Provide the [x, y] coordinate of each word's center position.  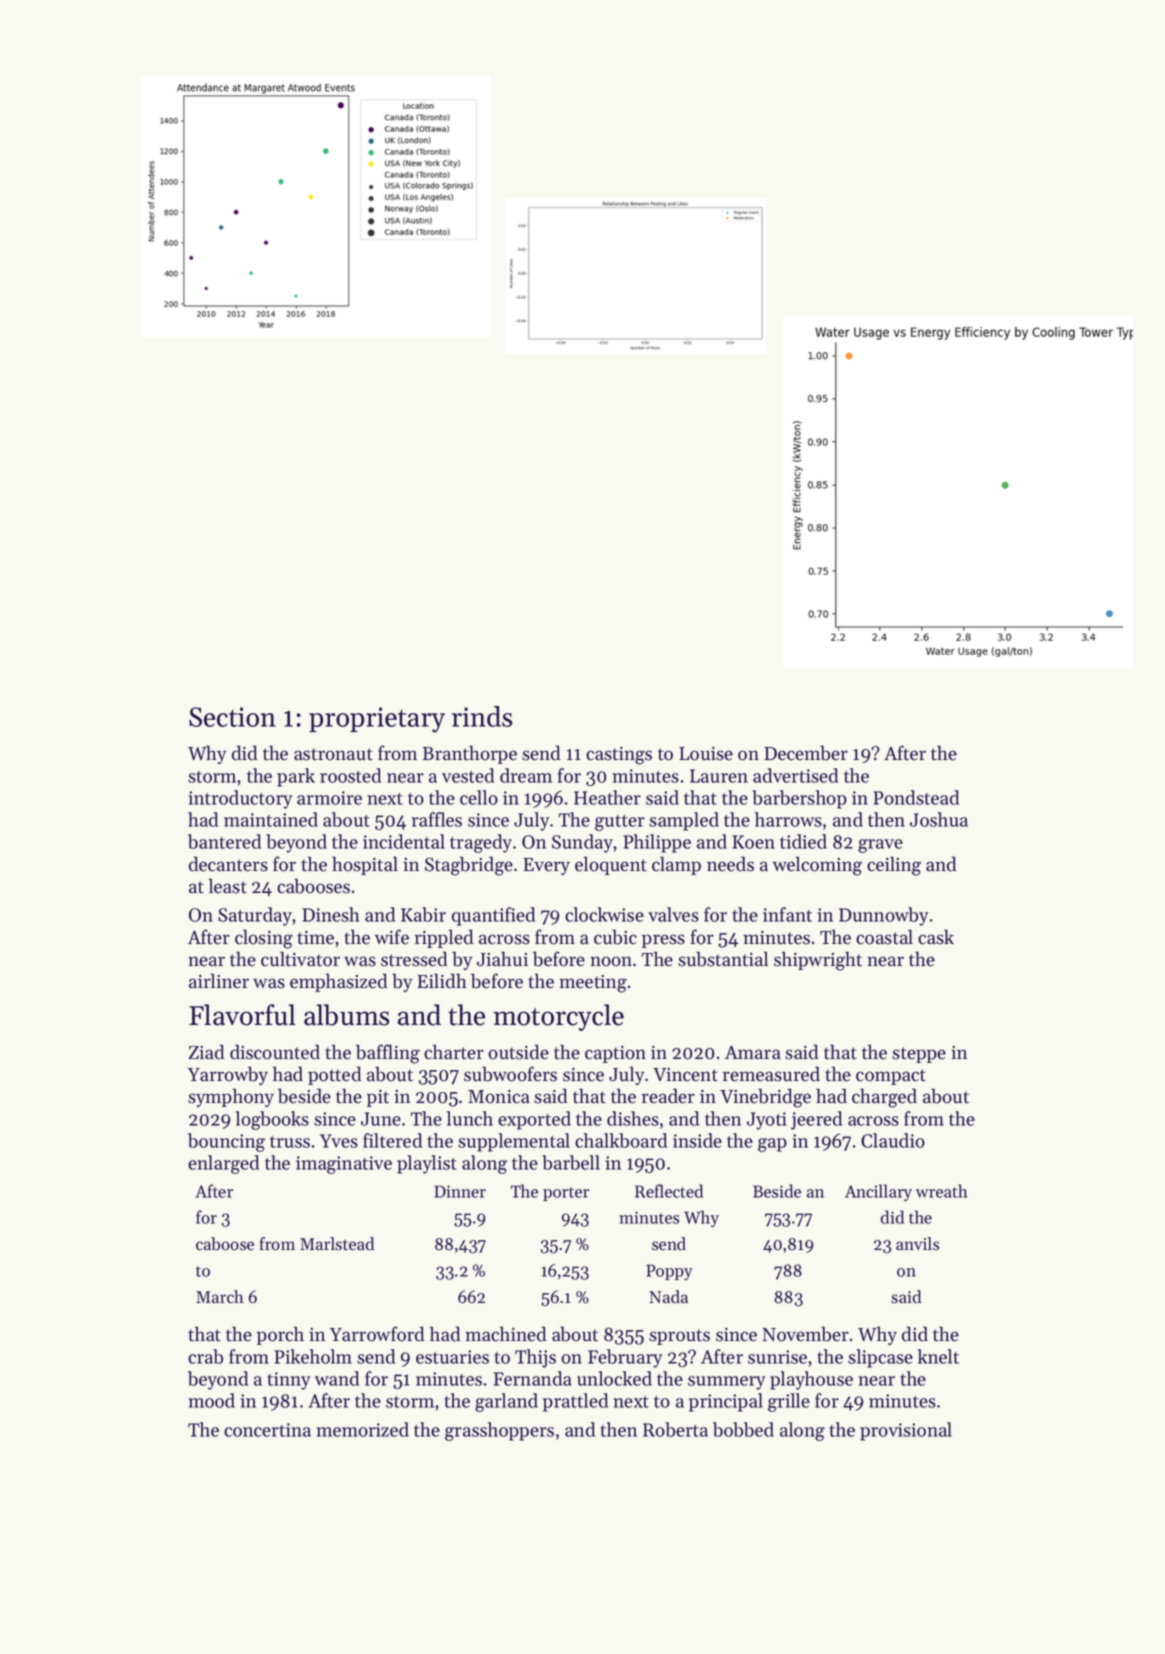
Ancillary [878, 1192]
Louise [706, 754]
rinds [482, 716]
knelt [938, 1356]
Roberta [675, 1429]
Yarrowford [377, 1334]
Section [232, 717]
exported [534, 1120]
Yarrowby [228, 1075]
